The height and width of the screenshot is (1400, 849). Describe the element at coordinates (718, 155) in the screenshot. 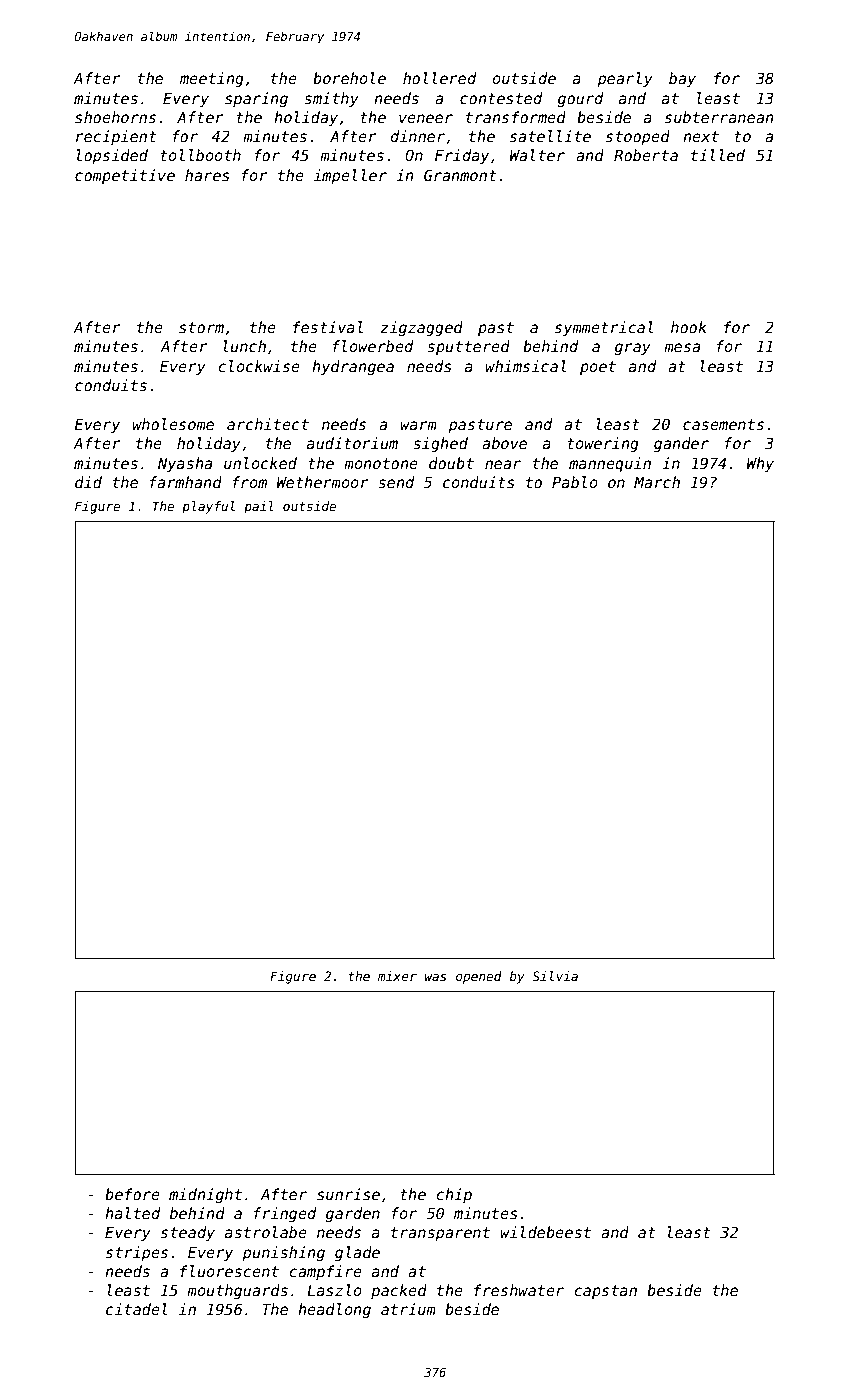

I see `tilled` at that location.
